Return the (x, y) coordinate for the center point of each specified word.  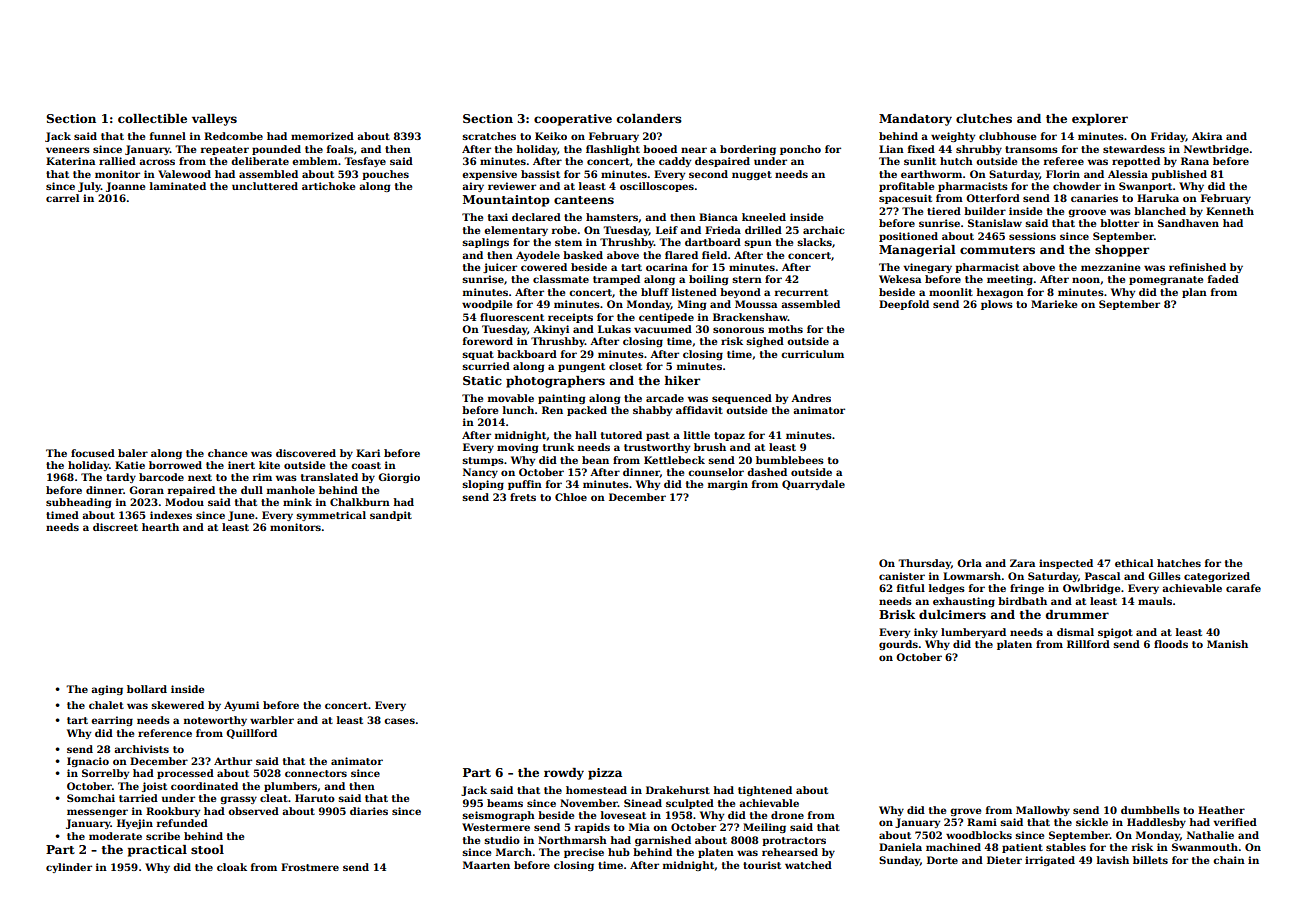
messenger (97, 813)
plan (1194, 293)
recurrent (801, 292)
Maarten (486, 865)
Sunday (899, 861)
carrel (62, 198)
